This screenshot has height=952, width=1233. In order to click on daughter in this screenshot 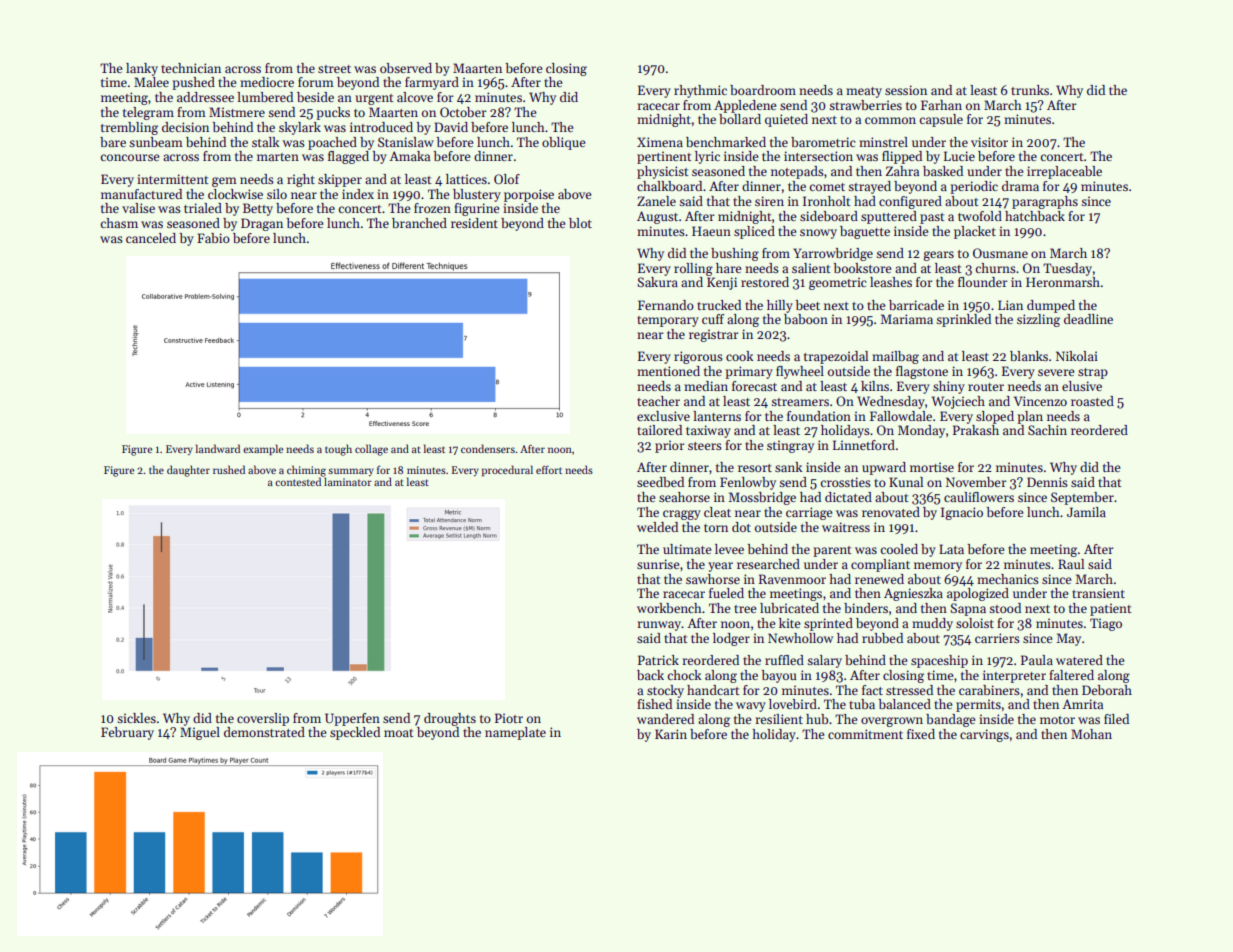, I will do `click(188, 471)`.
